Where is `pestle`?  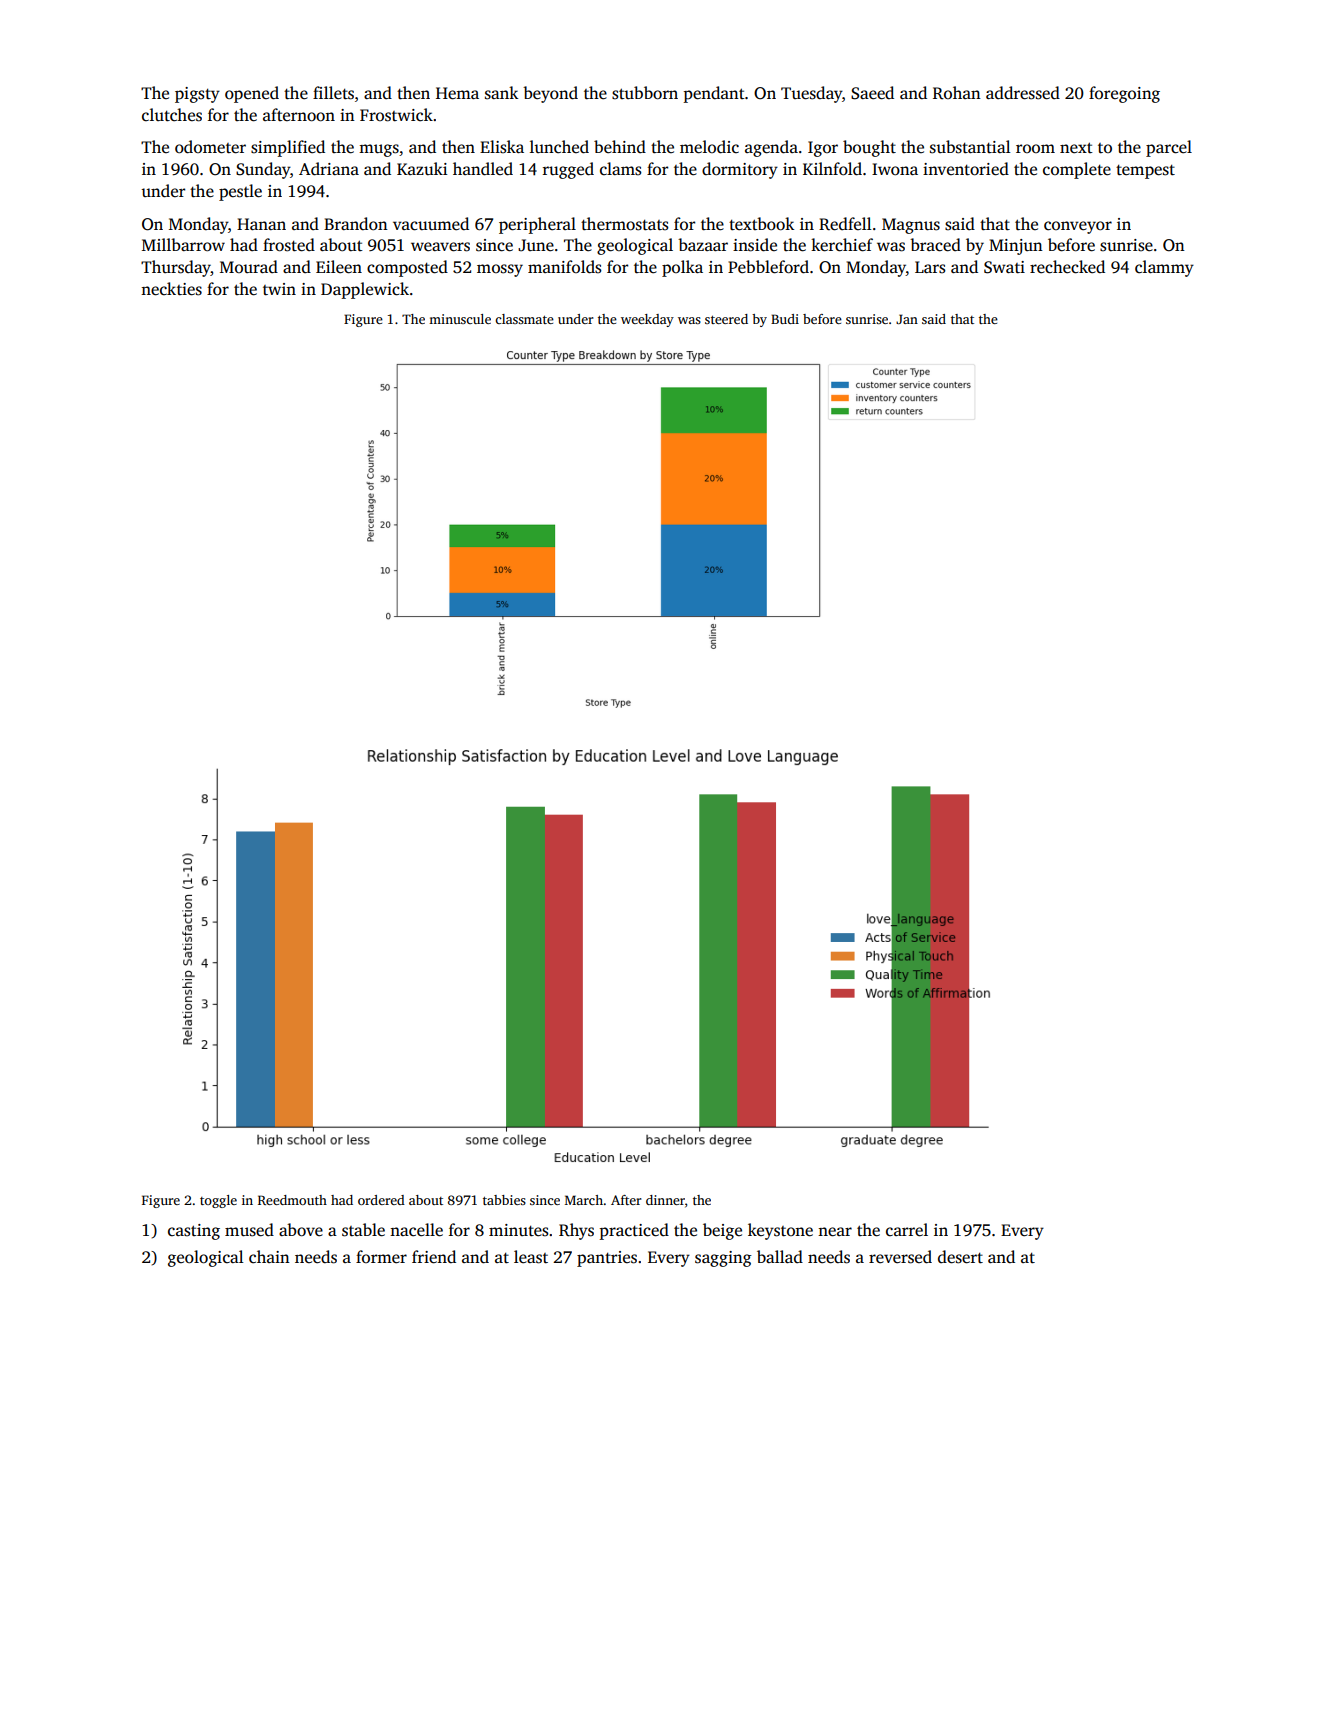
pestle is located at coordinates (240, 192).
